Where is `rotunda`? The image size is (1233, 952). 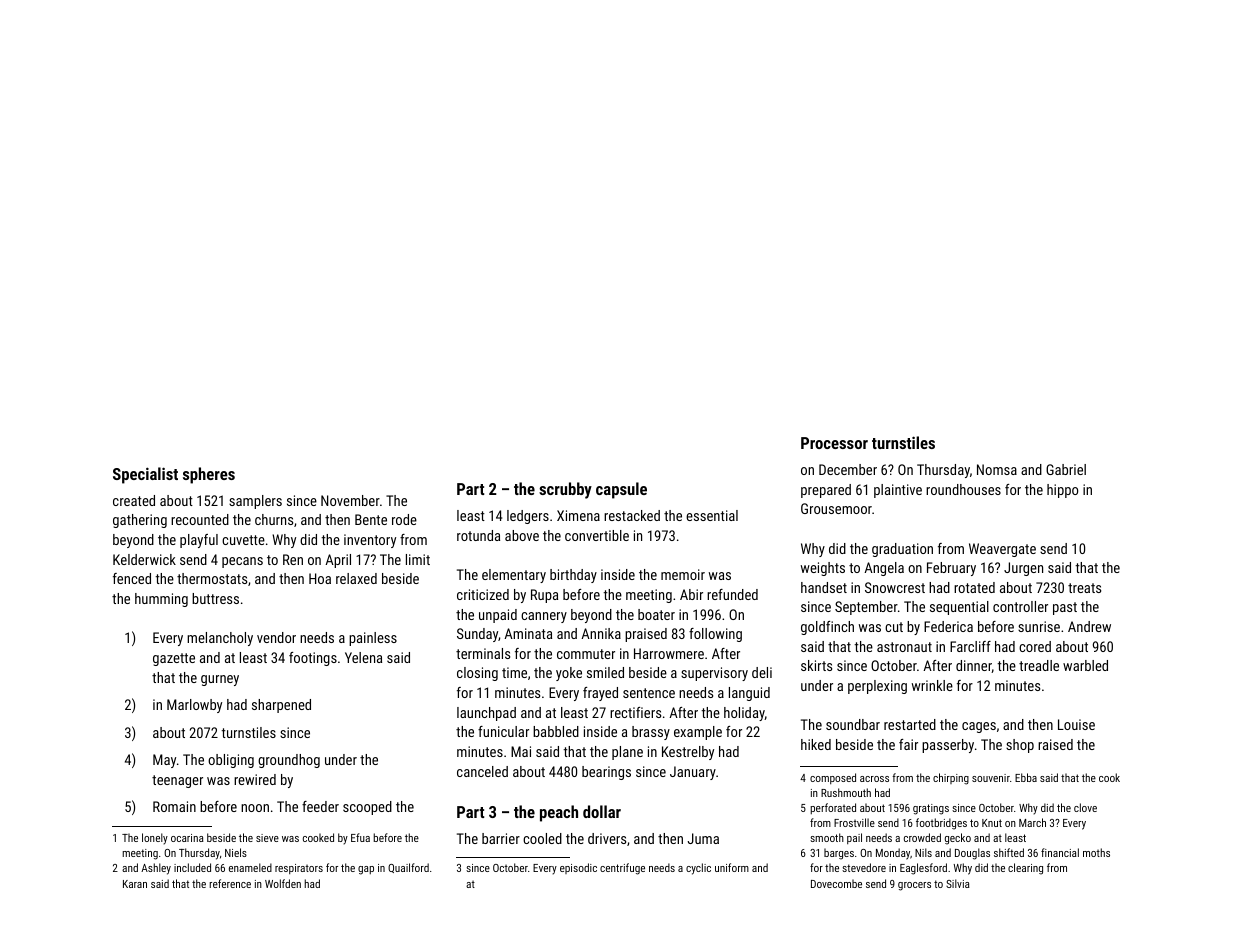 rotunda is located at coordinates (478, 535).
